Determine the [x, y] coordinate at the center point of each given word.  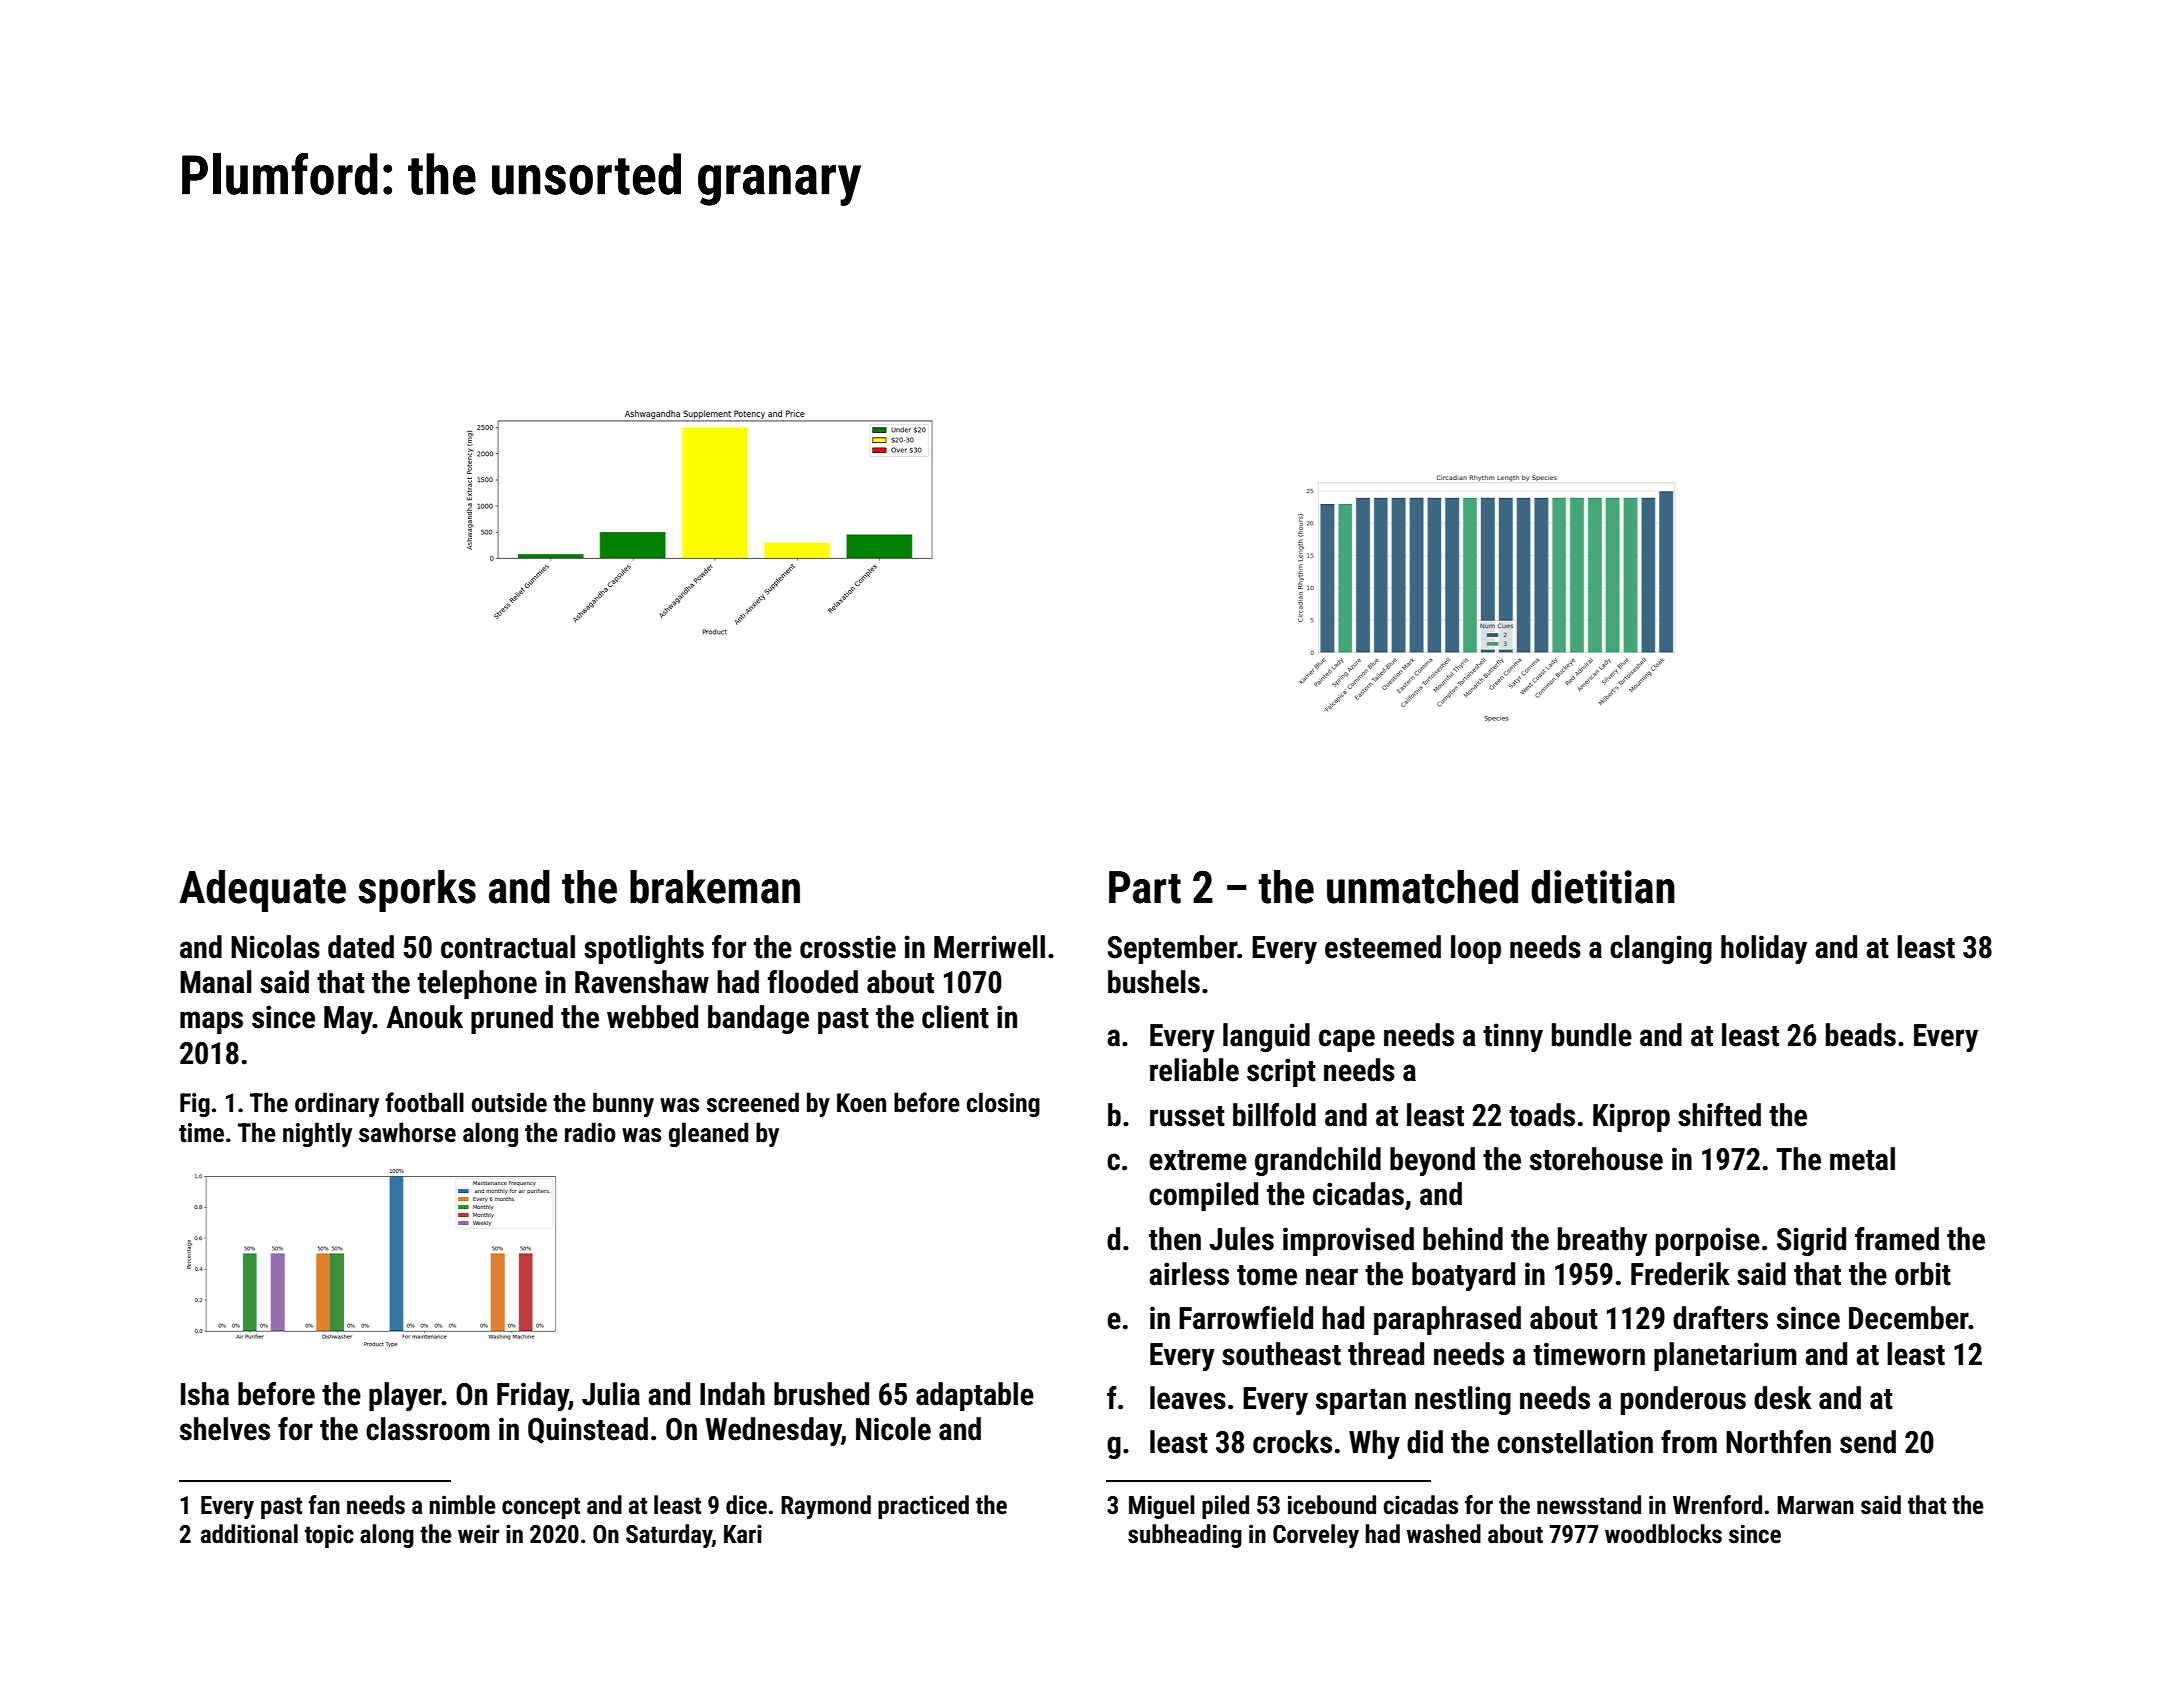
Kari [743, 1534]
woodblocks [1663, 1534]
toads [1542, 1115]
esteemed [1383, 947]
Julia [611, 1394]
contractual [508, 947]
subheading [1185, 1536]
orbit [1923, 1274]
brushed [821, 1394]
